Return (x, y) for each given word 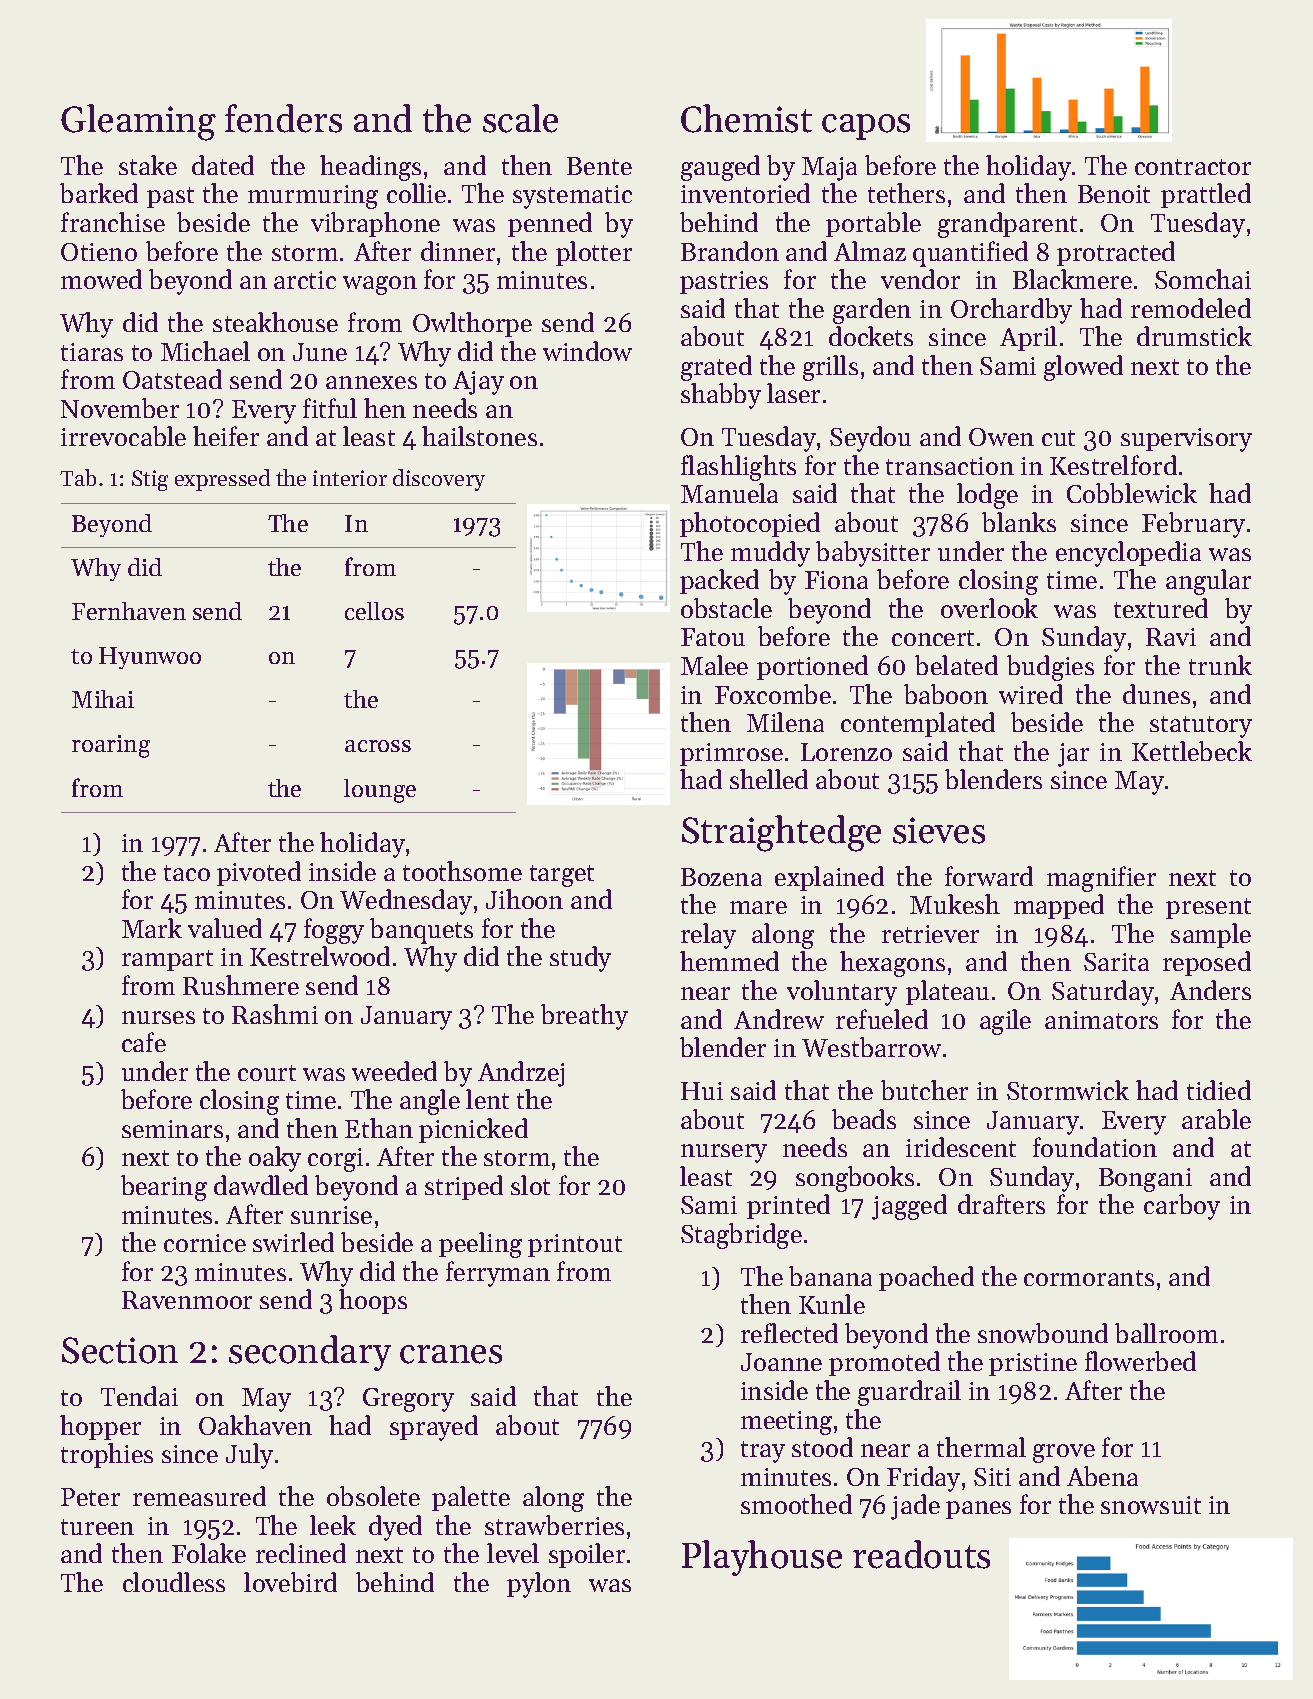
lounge (380, 791)
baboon (946, 694)
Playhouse (762, 1558)
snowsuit (1151, 1505)
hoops (373, 1301)
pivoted (259, 873)
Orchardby (1011, 311)
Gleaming (138, 122)
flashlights (738, 468)
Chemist (746, 118)
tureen (97, 1527)
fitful (330, 408)
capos (866, 127)
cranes (451, 1354)
